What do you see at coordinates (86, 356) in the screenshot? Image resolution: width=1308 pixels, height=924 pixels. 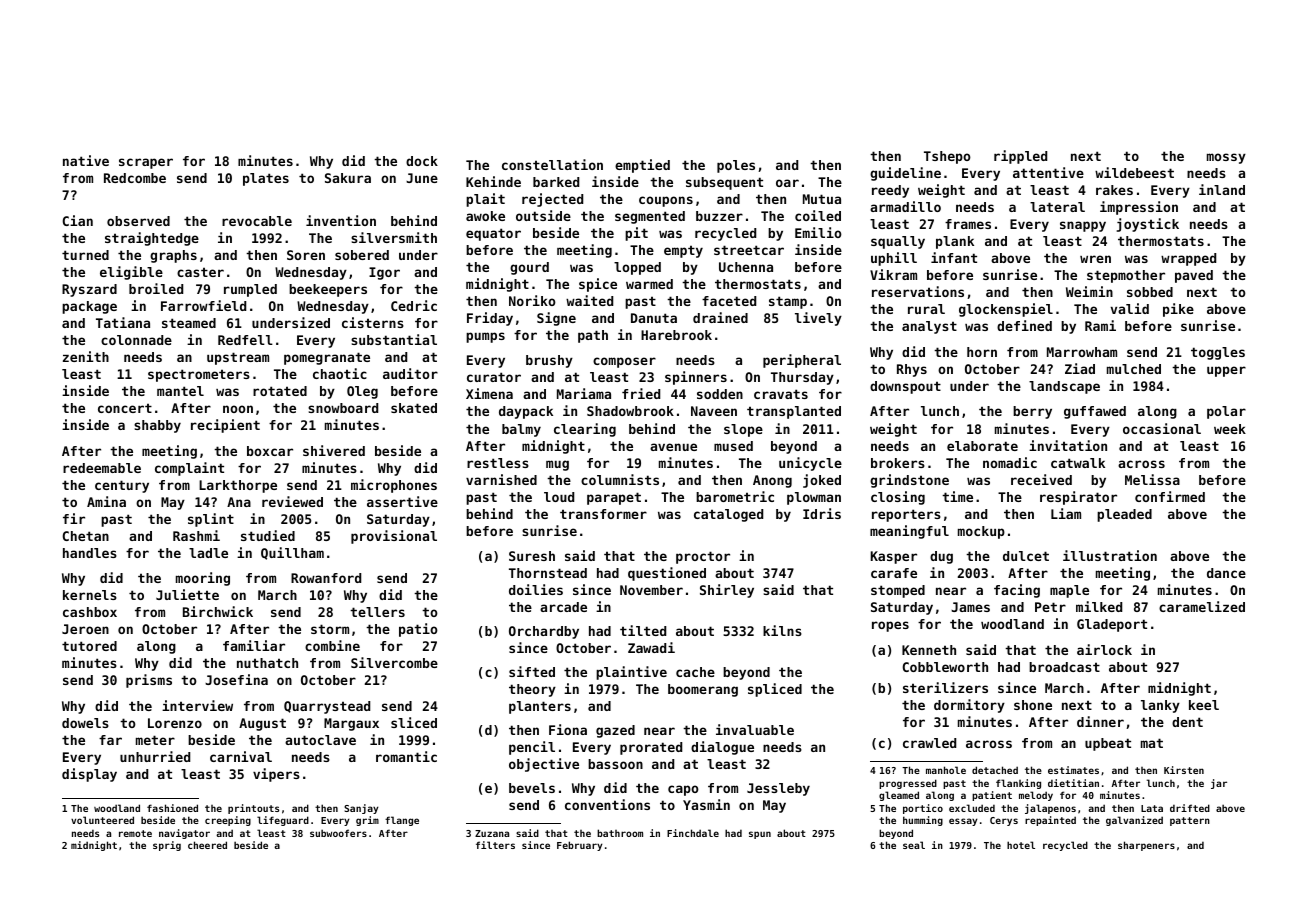 I see `zenith` at bounding box center [86, 356].
